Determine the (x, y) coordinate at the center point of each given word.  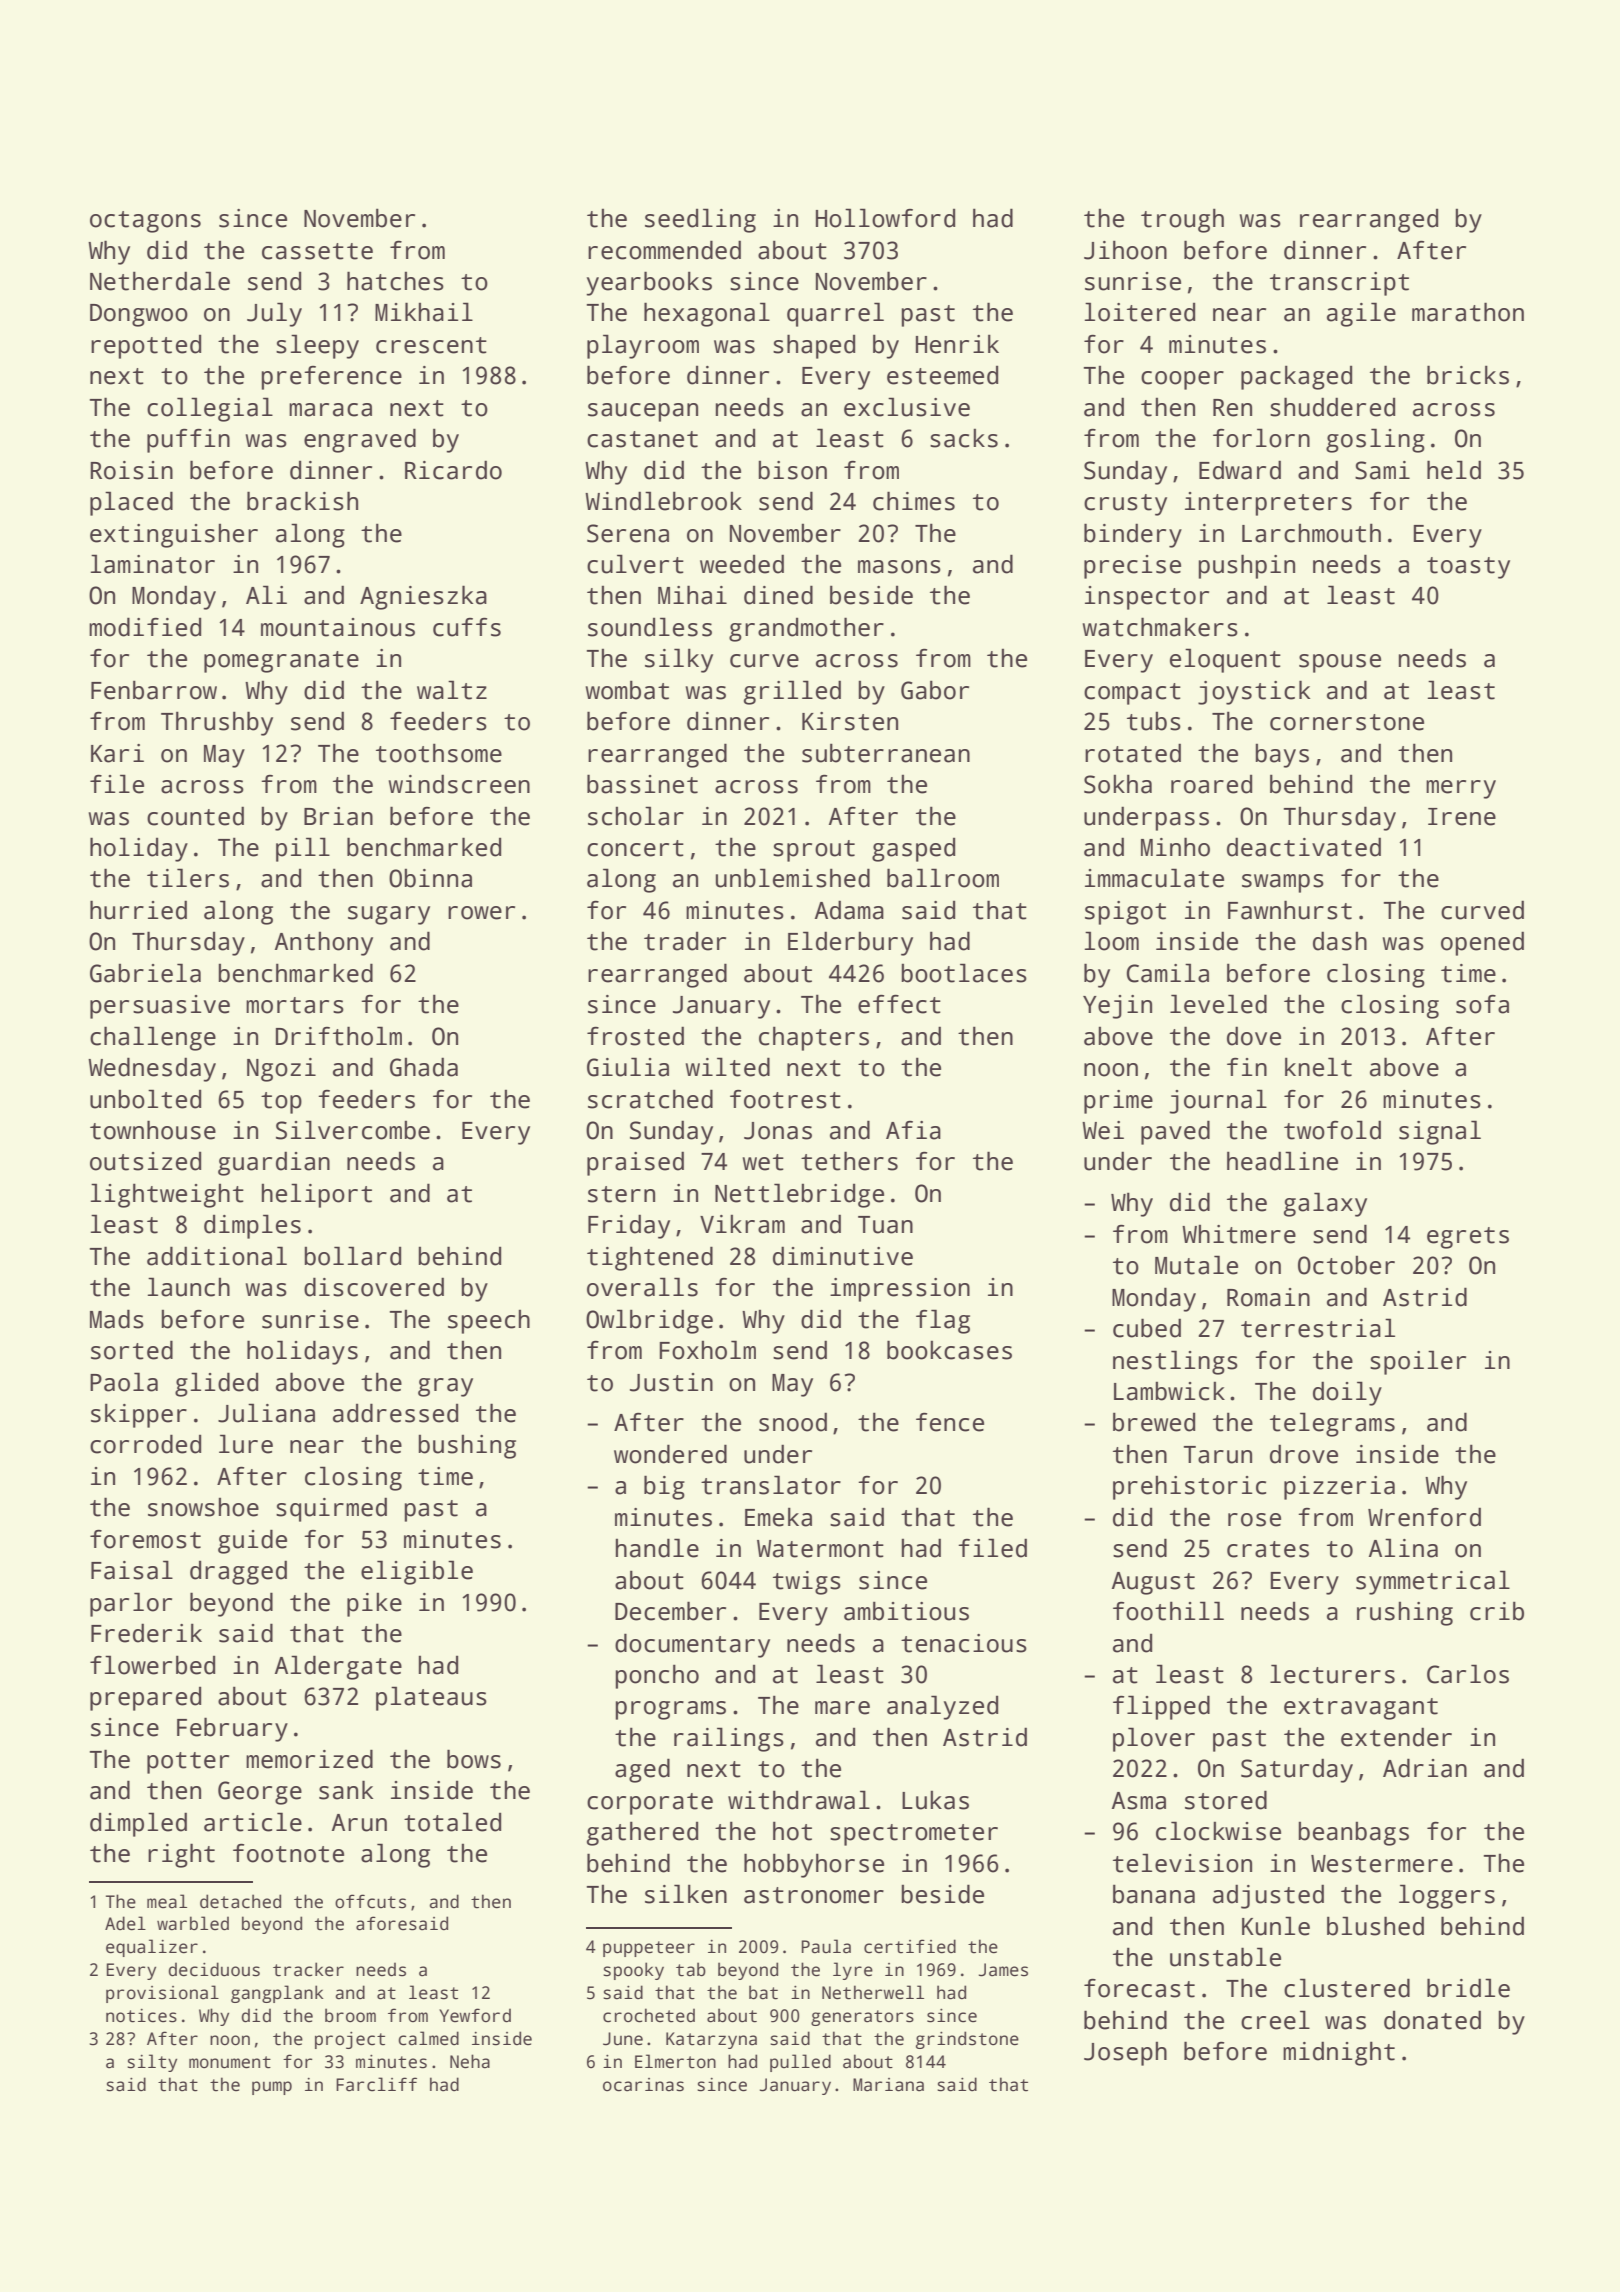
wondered (670, 1454)
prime (1118, 1102)
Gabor (935, 690)
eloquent (1225, 660)
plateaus (431, 1698)
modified (145, 627)
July (274, 314)
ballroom (943, 878)
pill (303, 849)
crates (1268, 1549)
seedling (700, 220)
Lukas (935, 1800)
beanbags (1354, 1833)
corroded (145, 1444)
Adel (125, 1923)
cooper (1182, 380)
